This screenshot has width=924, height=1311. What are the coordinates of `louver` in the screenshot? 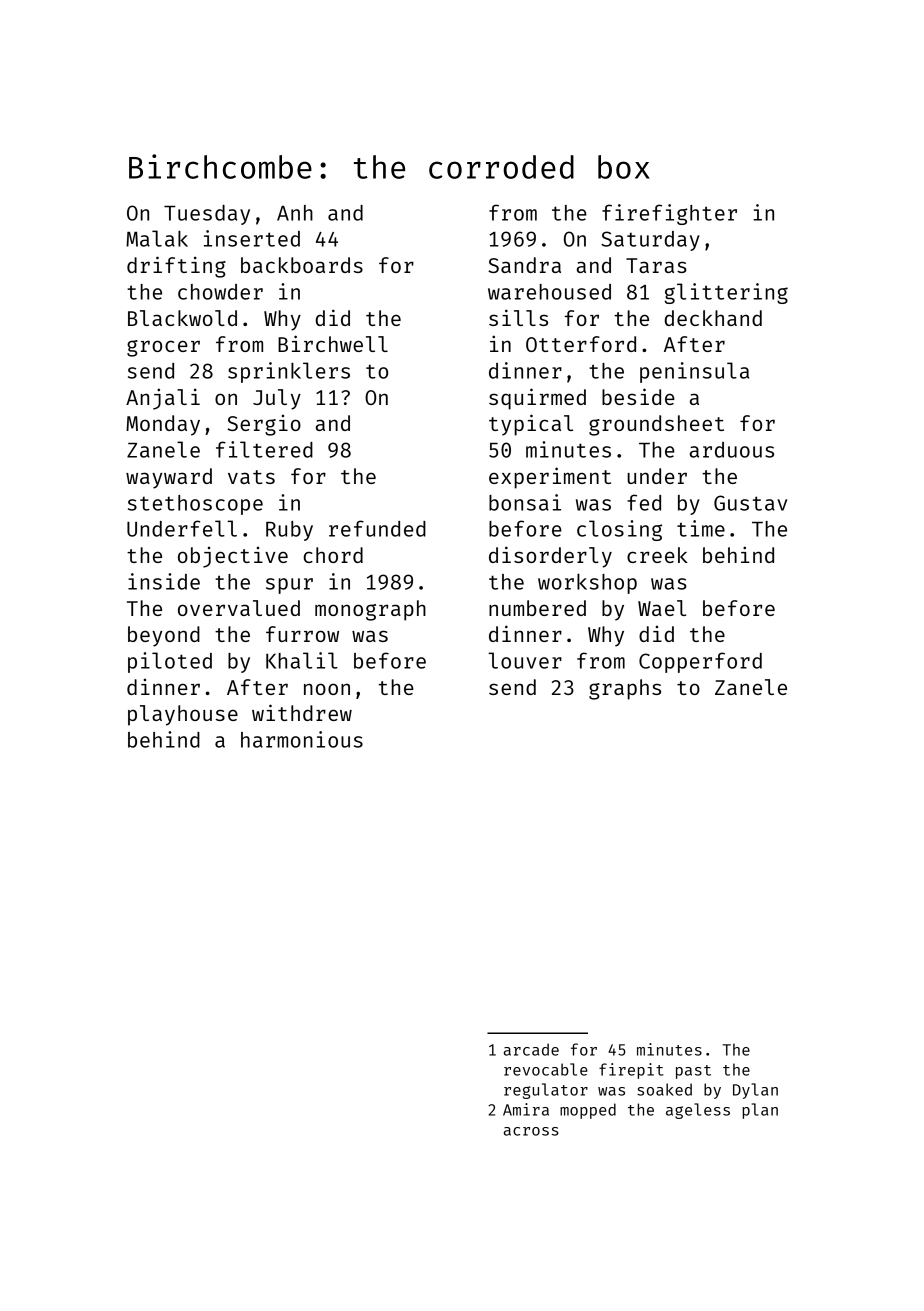 It's located at (525, 660).
